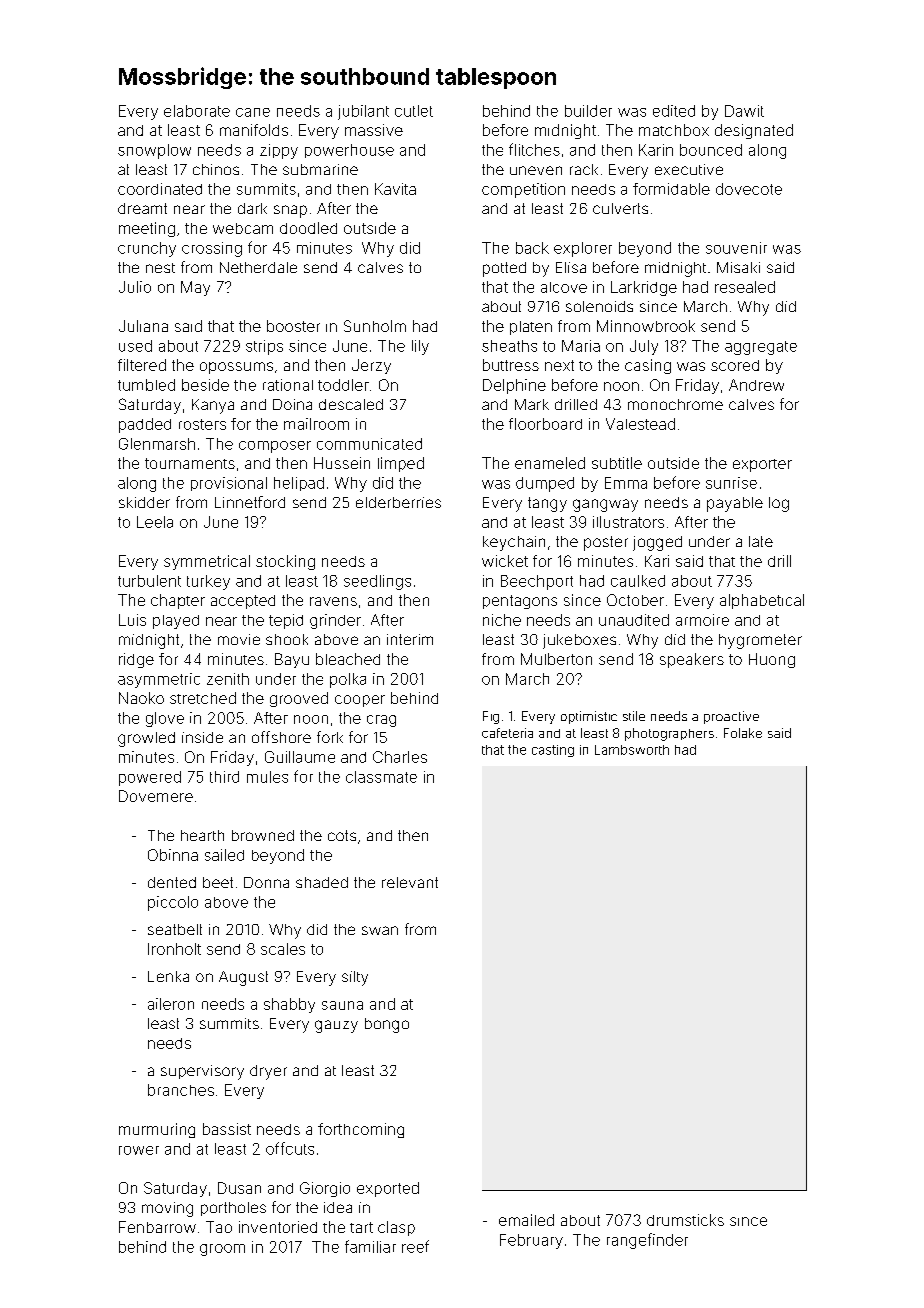 The width and height of the page is (924, 1308). I want to click on Folake, so click(743, 733).
